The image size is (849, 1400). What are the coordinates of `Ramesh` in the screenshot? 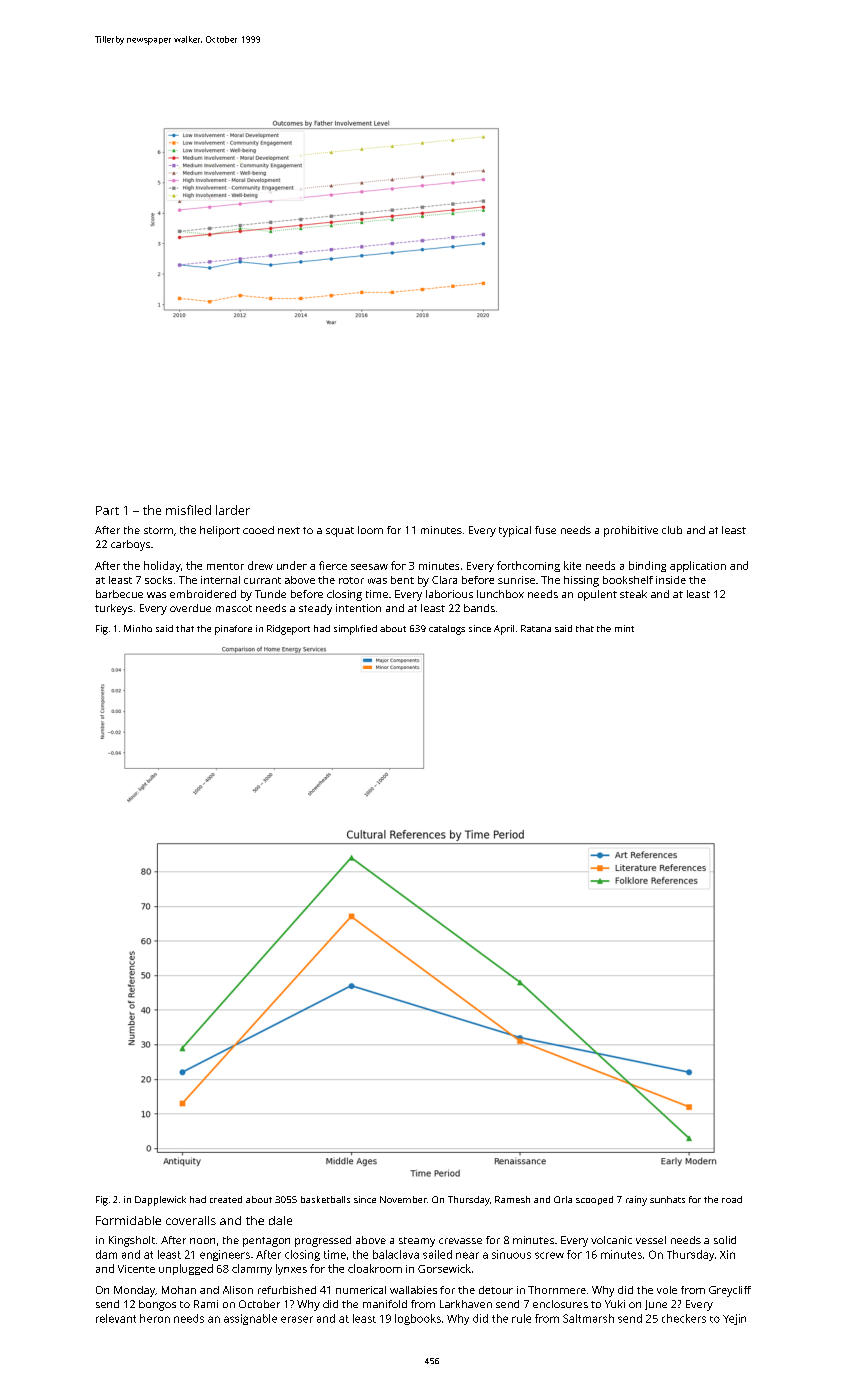 It's located at (512, 1199).
